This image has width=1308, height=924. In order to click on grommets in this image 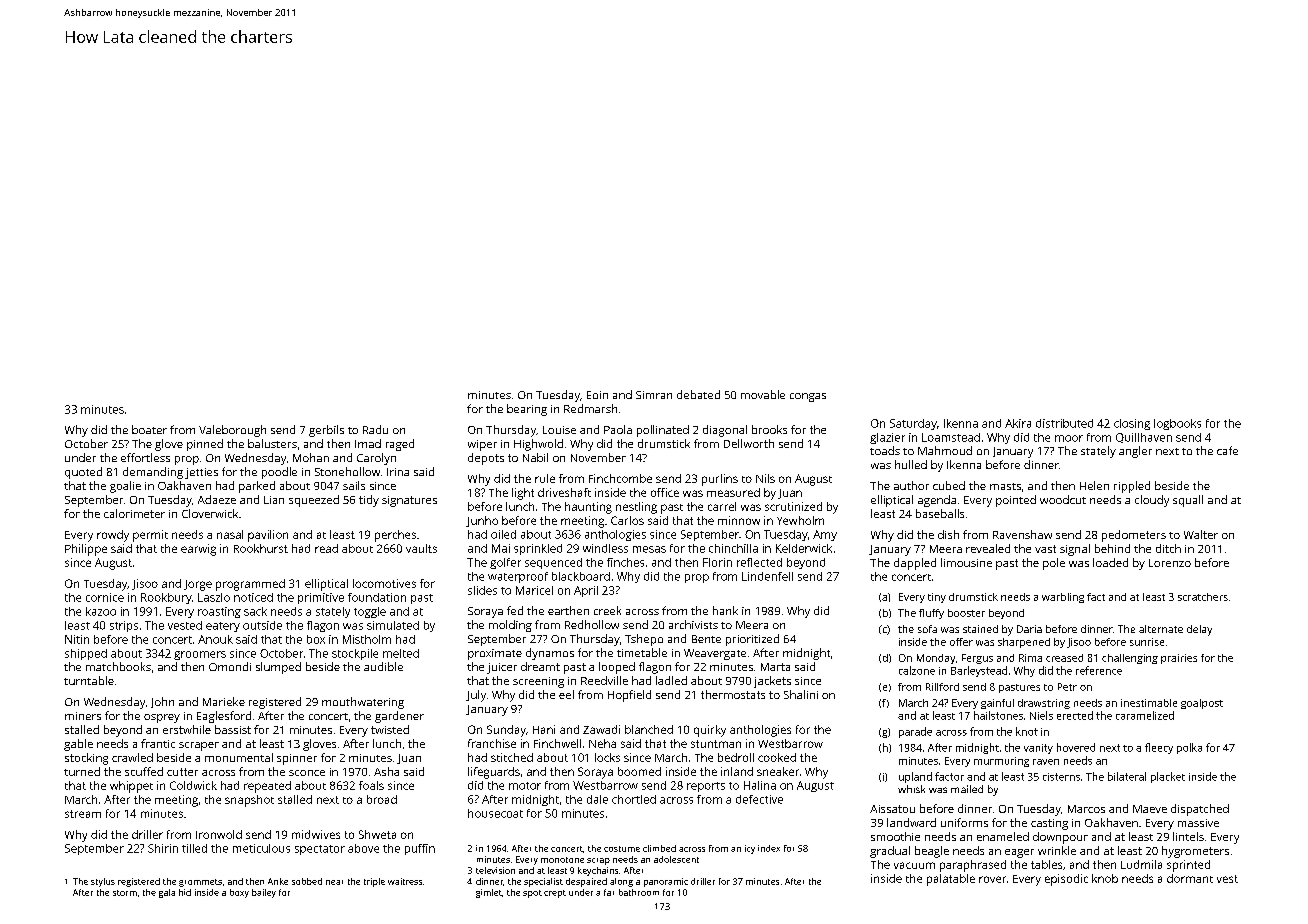, I will do `click(200, 883)`.
